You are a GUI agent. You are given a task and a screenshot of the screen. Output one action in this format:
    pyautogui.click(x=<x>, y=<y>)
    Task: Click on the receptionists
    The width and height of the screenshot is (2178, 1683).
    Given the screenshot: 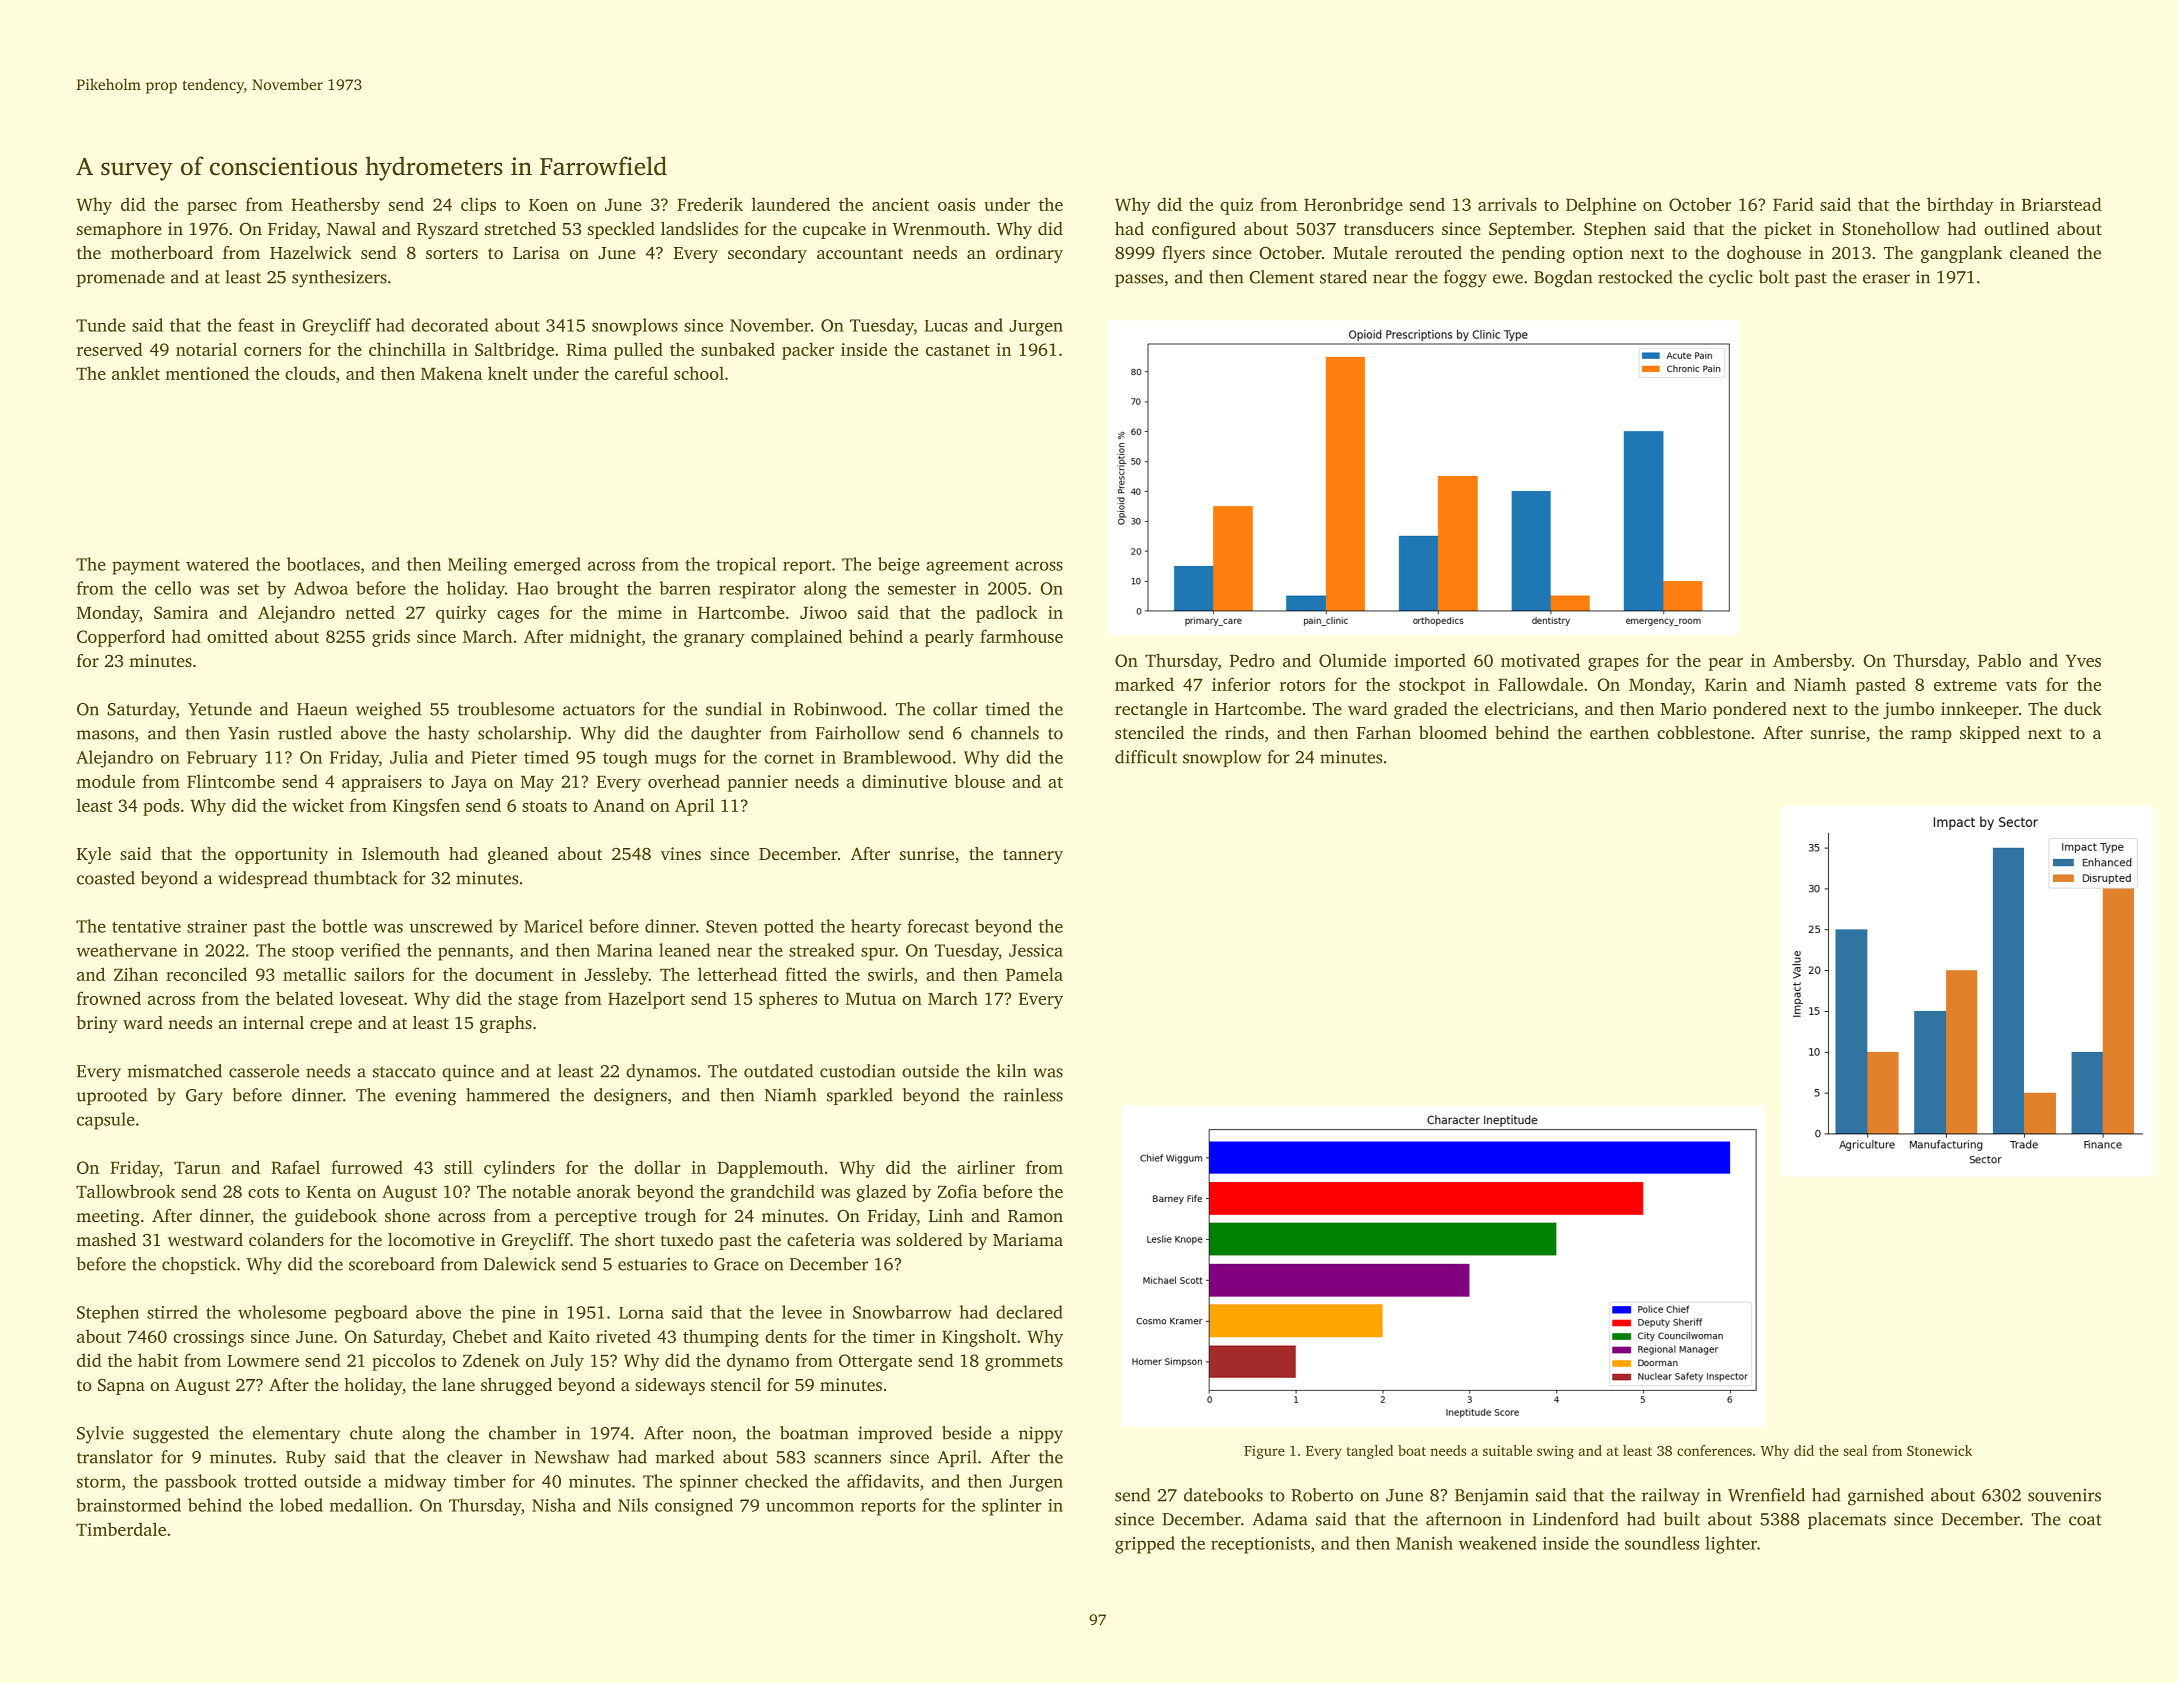 What is the action you would take?
    pyautogui.click(x=1260, y=1545)
